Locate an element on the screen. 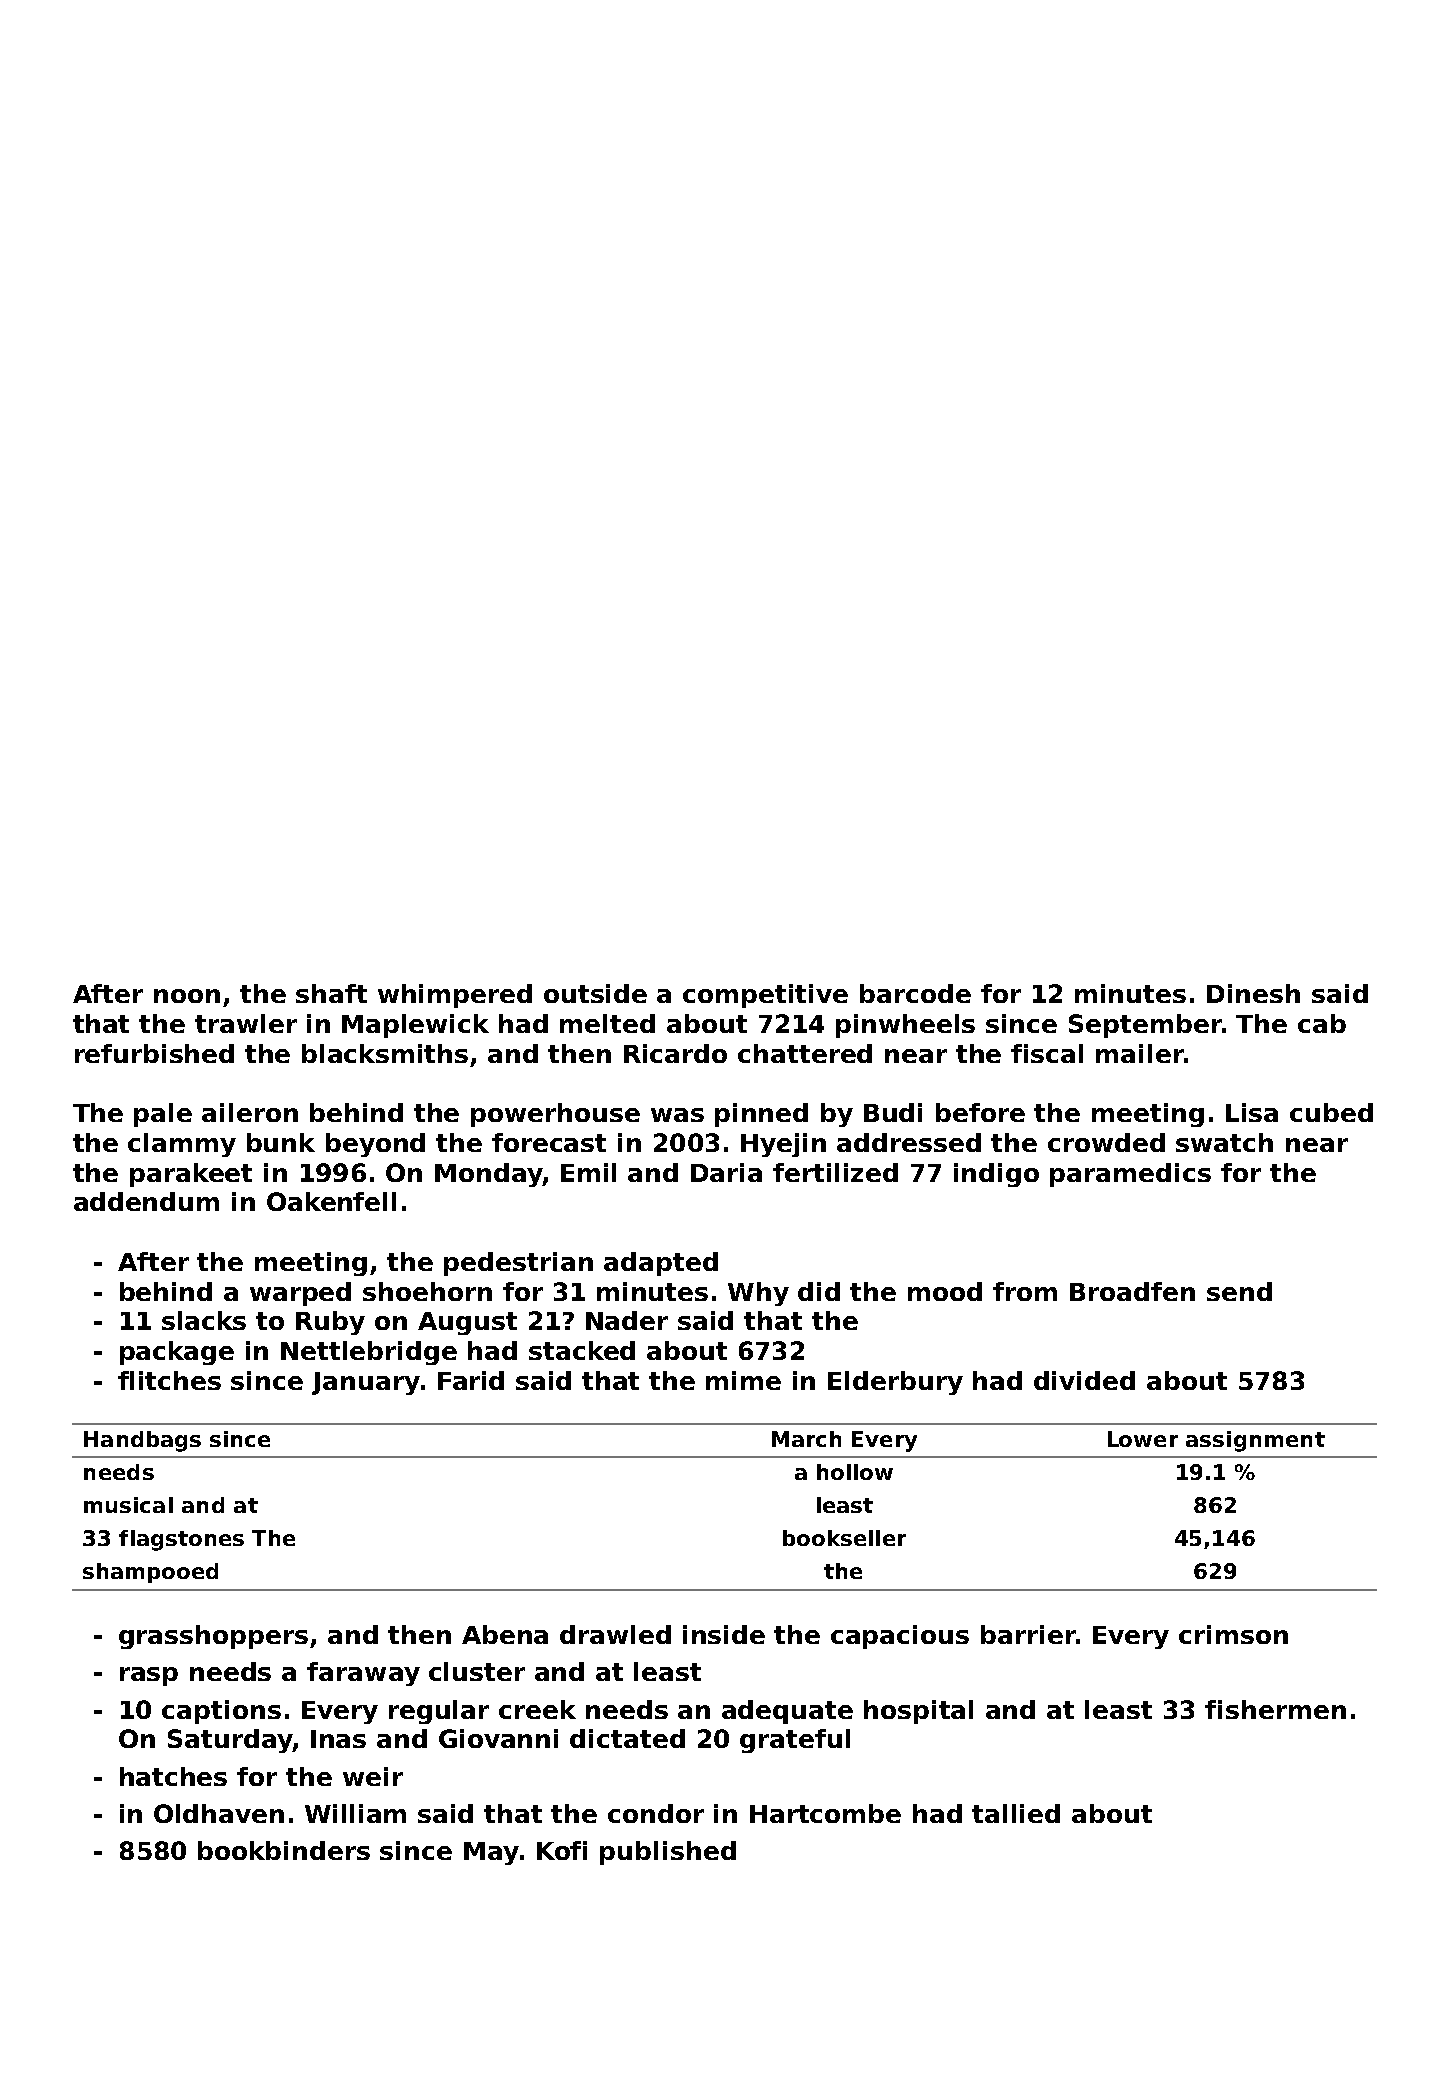  Hartcombe is located at coordinates (825, 1813).
